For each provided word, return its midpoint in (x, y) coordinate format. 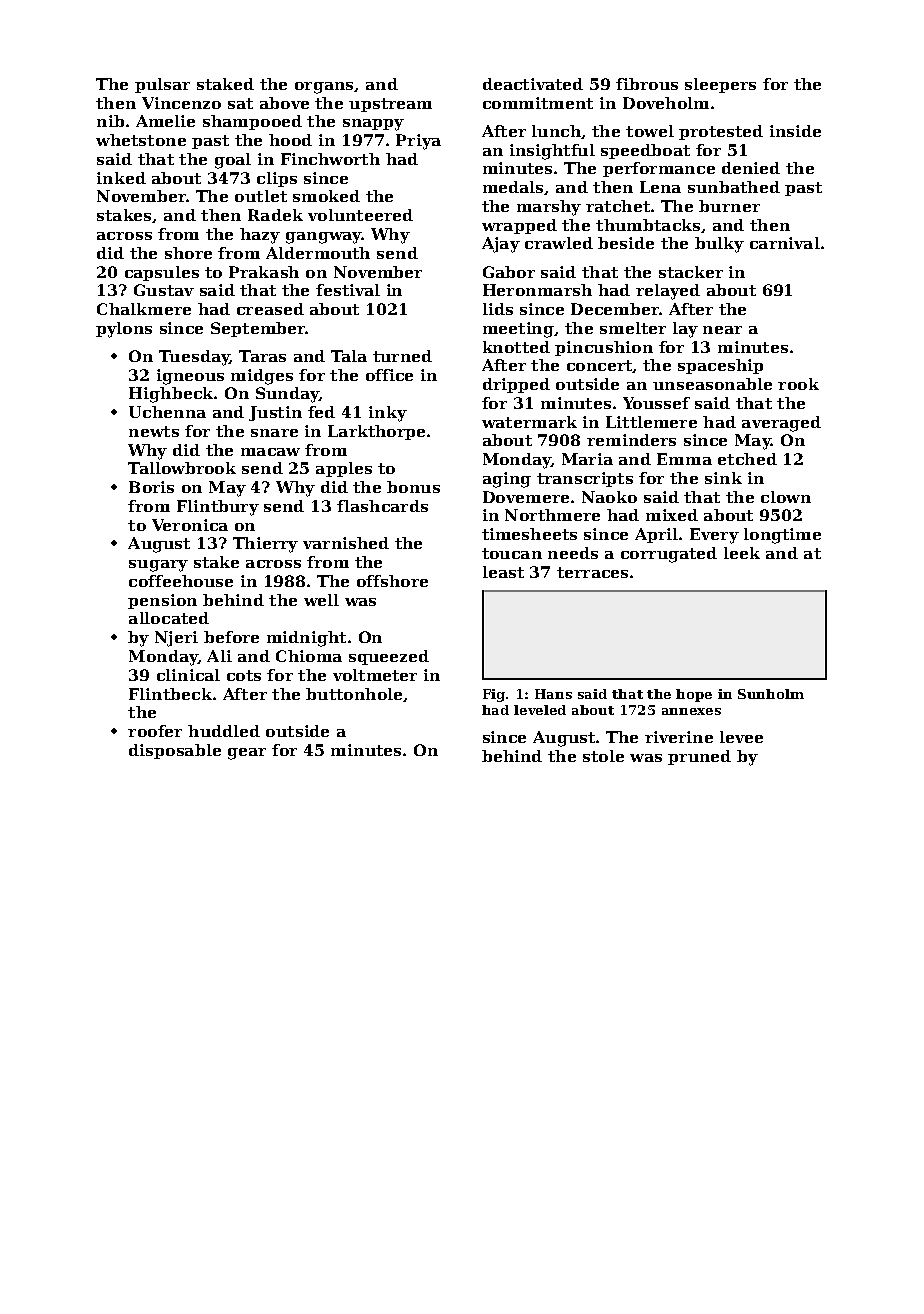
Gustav (164, 290)
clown (786, 497)
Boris (151, 487)
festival (348, 290)
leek (742, 553)
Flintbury (218, 508)
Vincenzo (181, 103)
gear (247, 754)
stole (603, 756)
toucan (512, 553)
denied (751, 168)
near (722, 330)
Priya (418, 142)
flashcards (382, 506)
